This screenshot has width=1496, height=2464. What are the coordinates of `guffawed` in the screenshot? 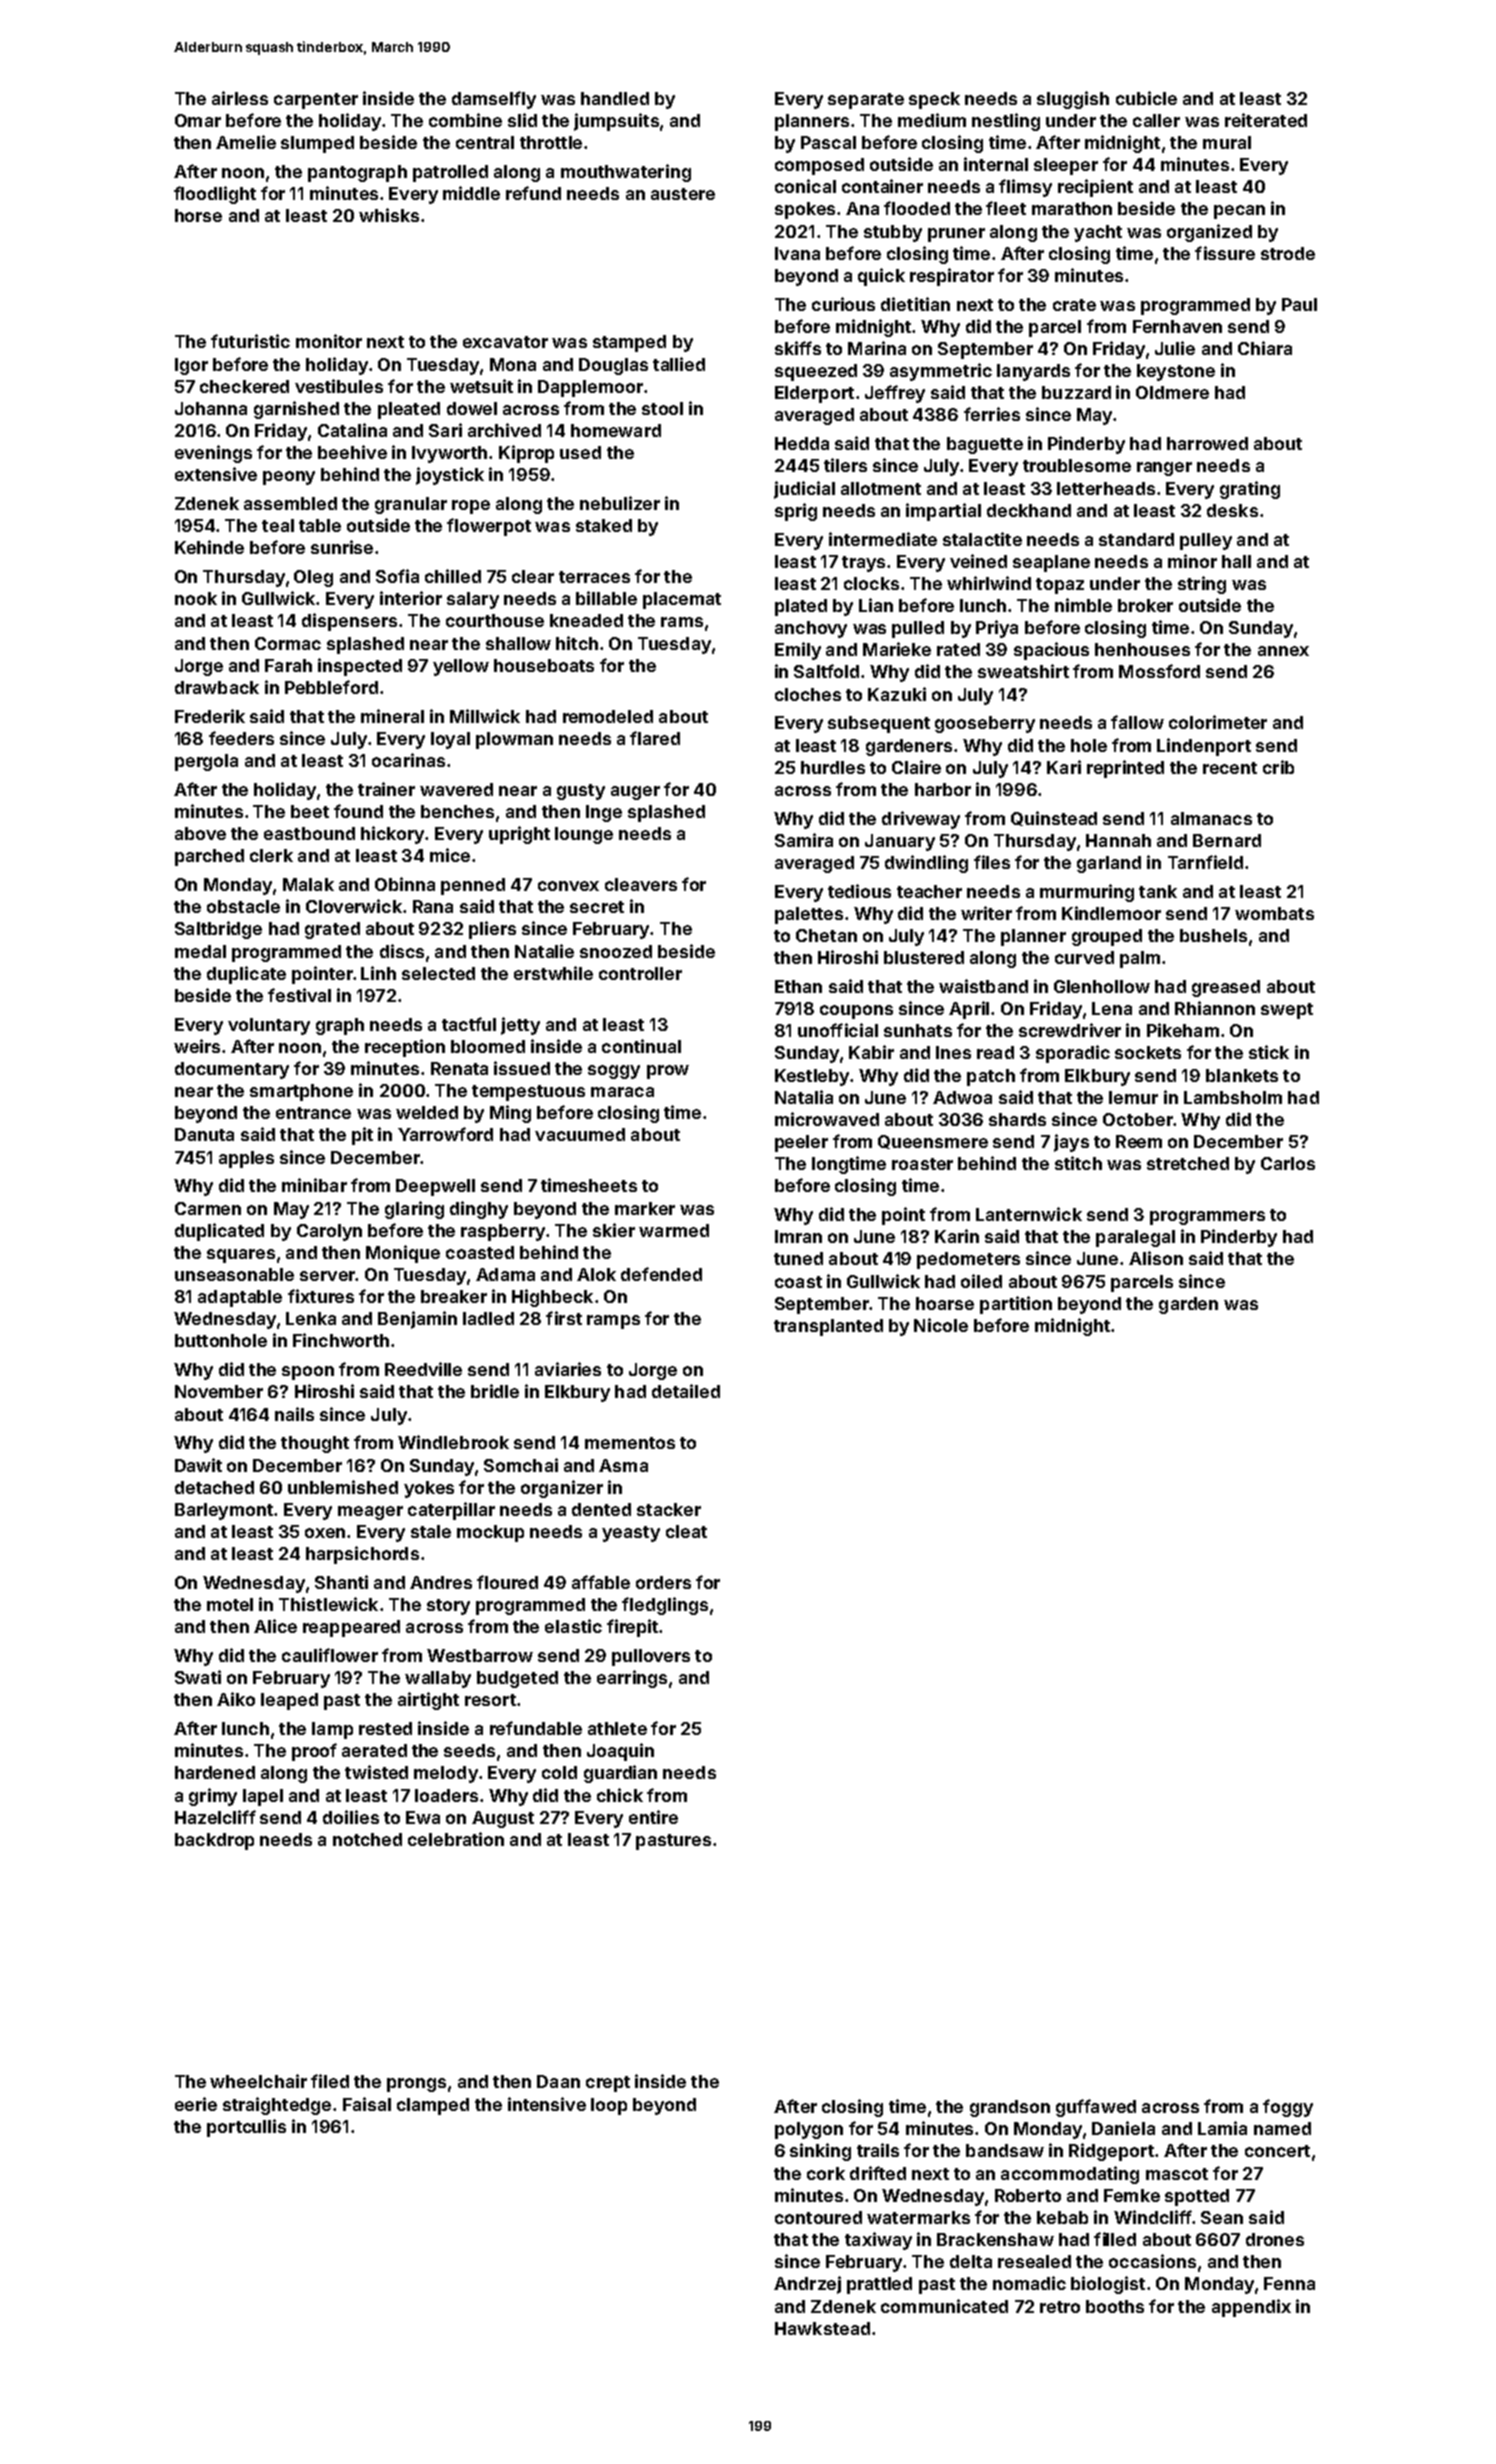 It's located at (1096, 2108).
